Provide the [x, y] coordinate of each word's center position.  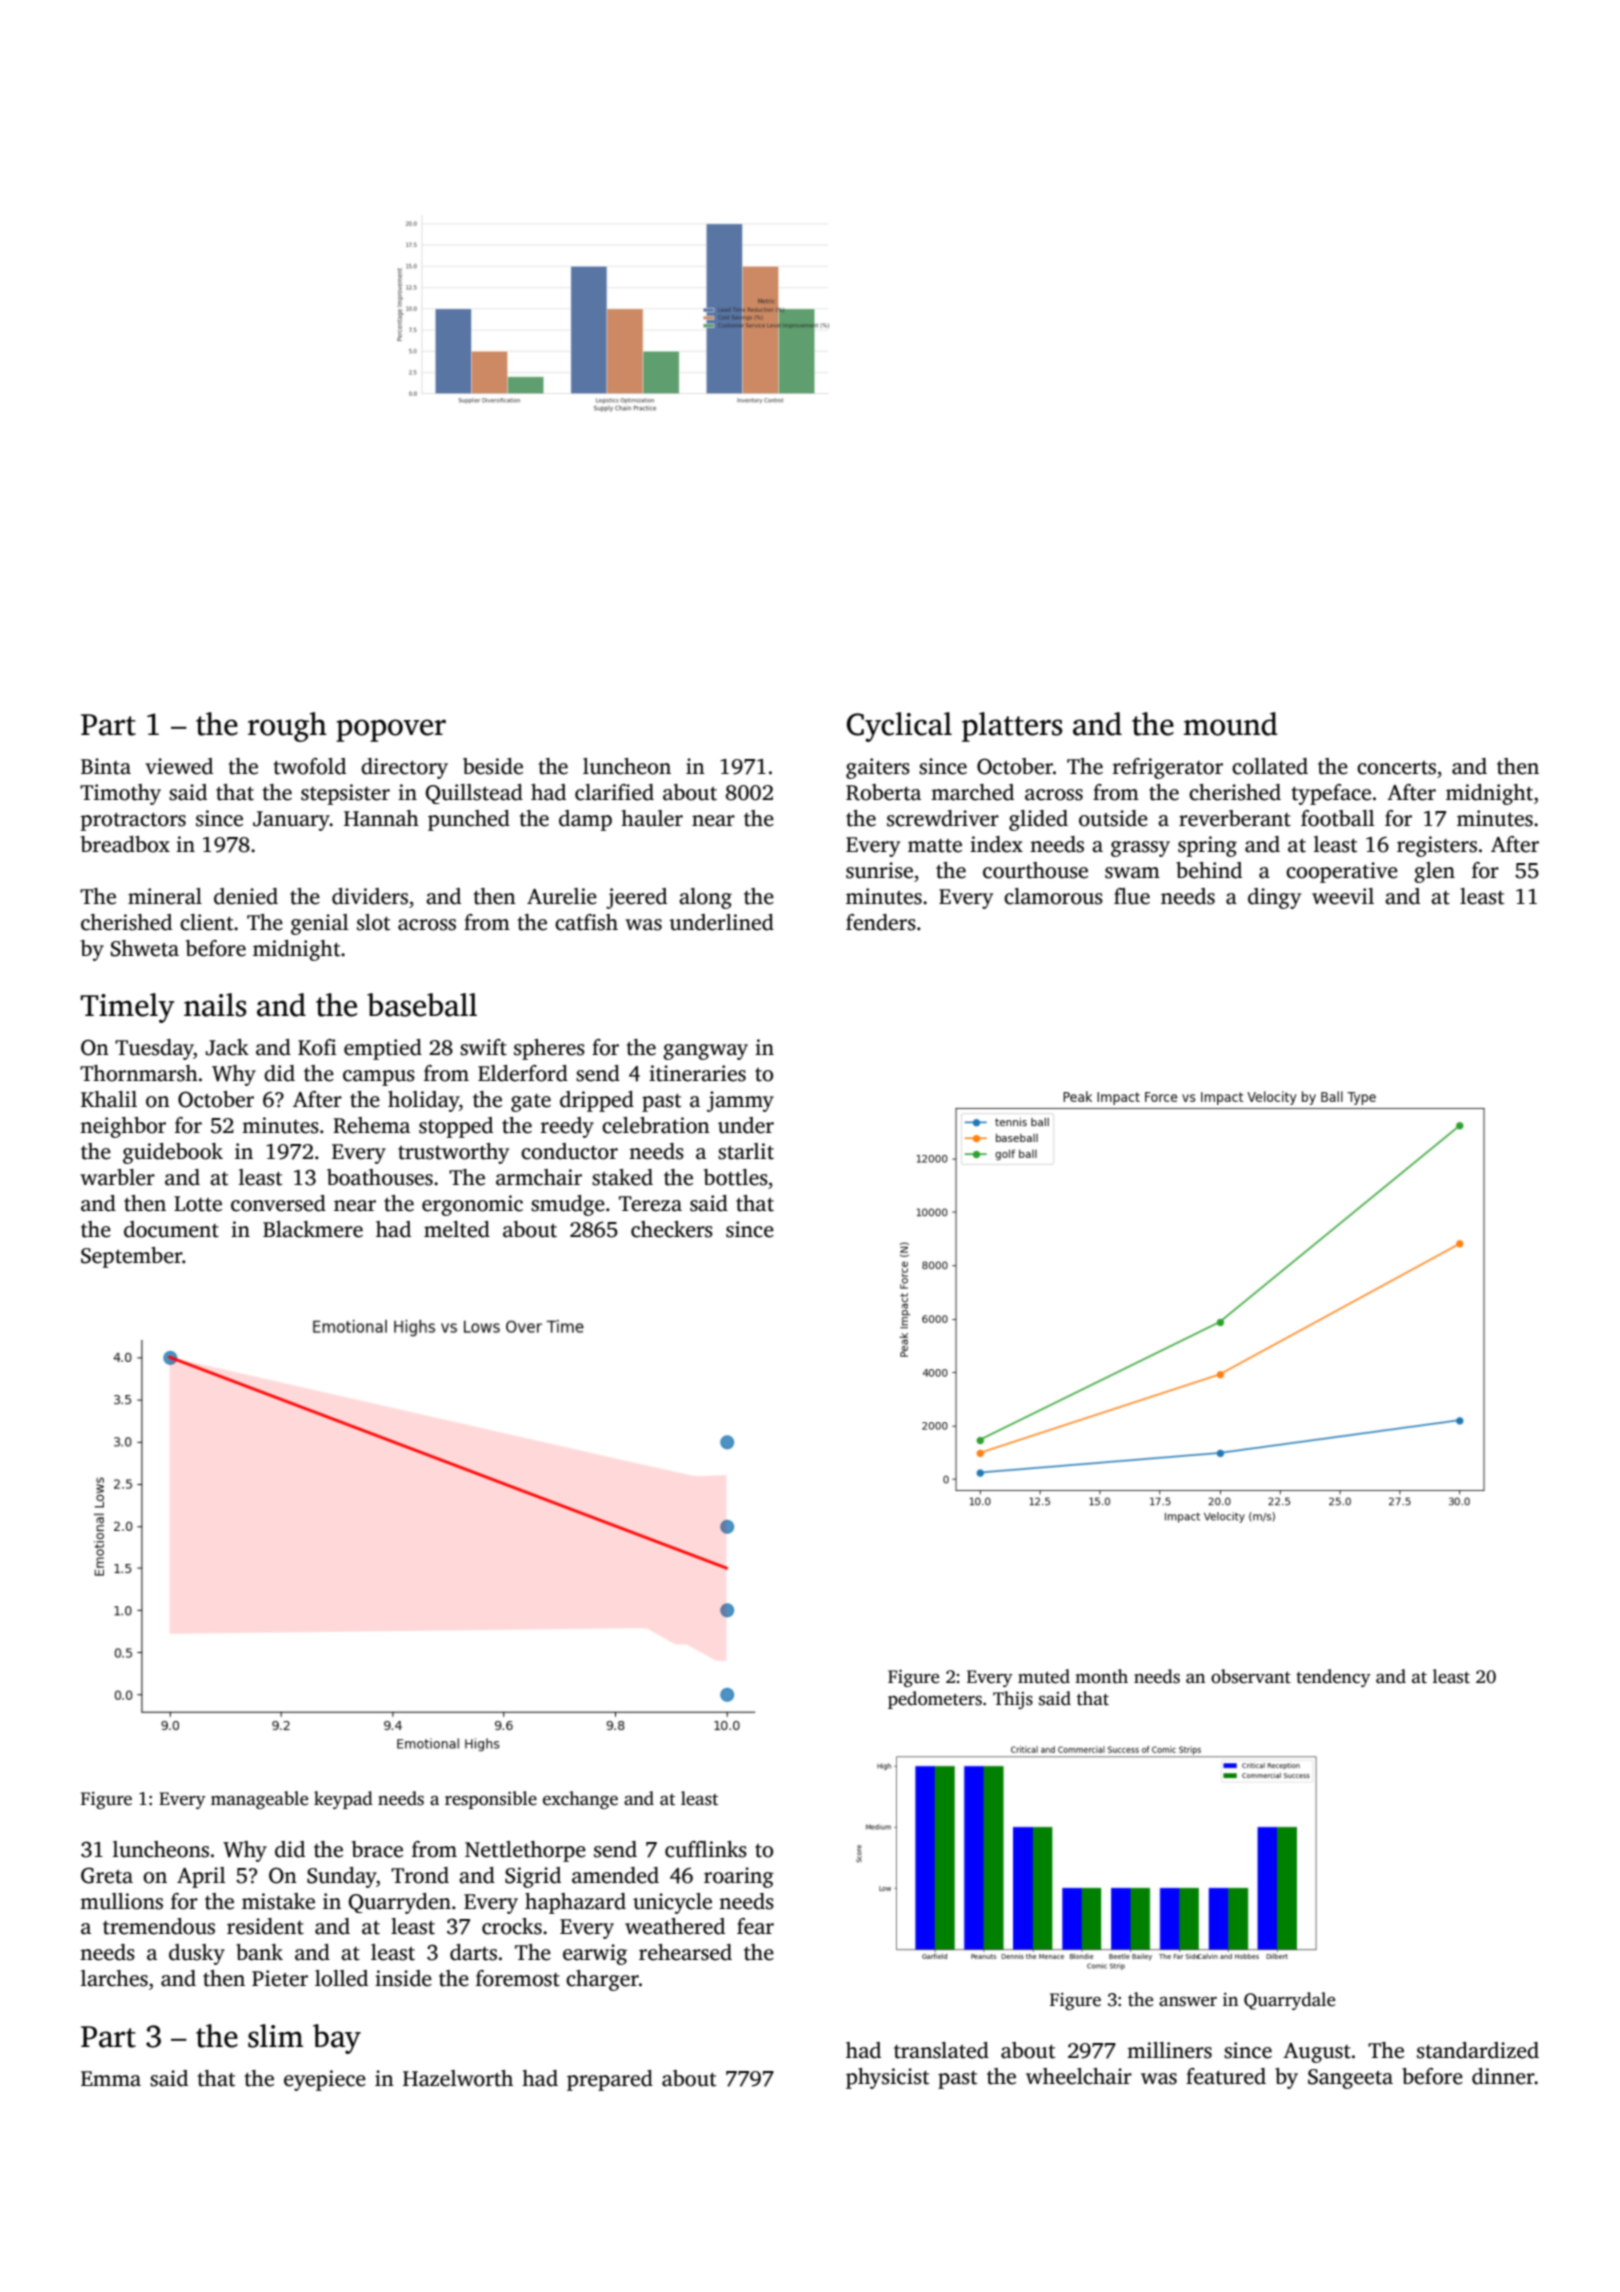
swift [483, 1047]
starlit [746, 1151]
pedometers [935, 1700]
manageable [259, 1800]
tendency [1333, 1678]
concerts [1396, 768]
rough [287, 727]
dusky [197, 1954]
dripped [597, 1101]
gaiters [878, 768]
